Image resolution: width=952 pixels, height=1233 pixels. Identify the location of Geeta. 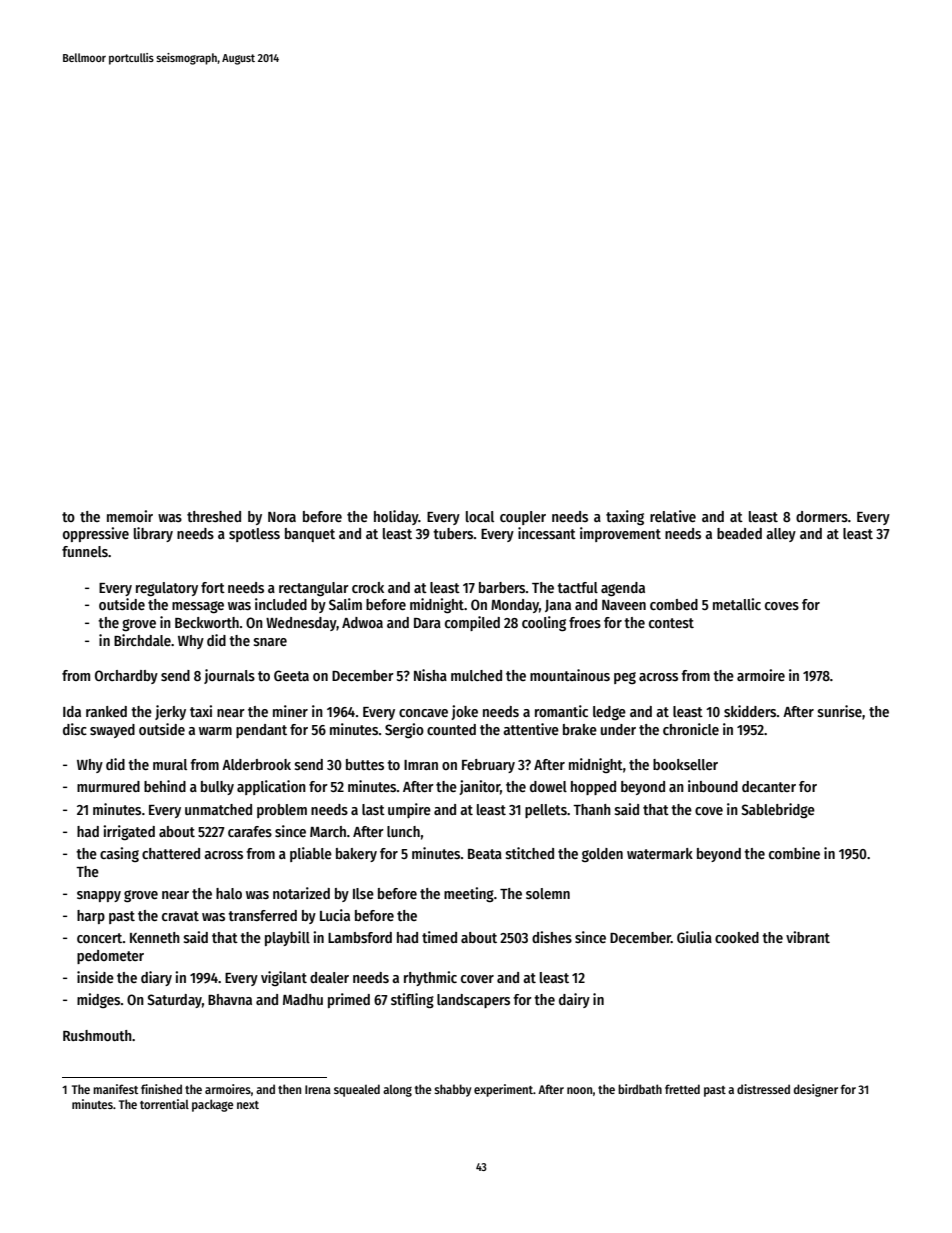
(291, 675).
